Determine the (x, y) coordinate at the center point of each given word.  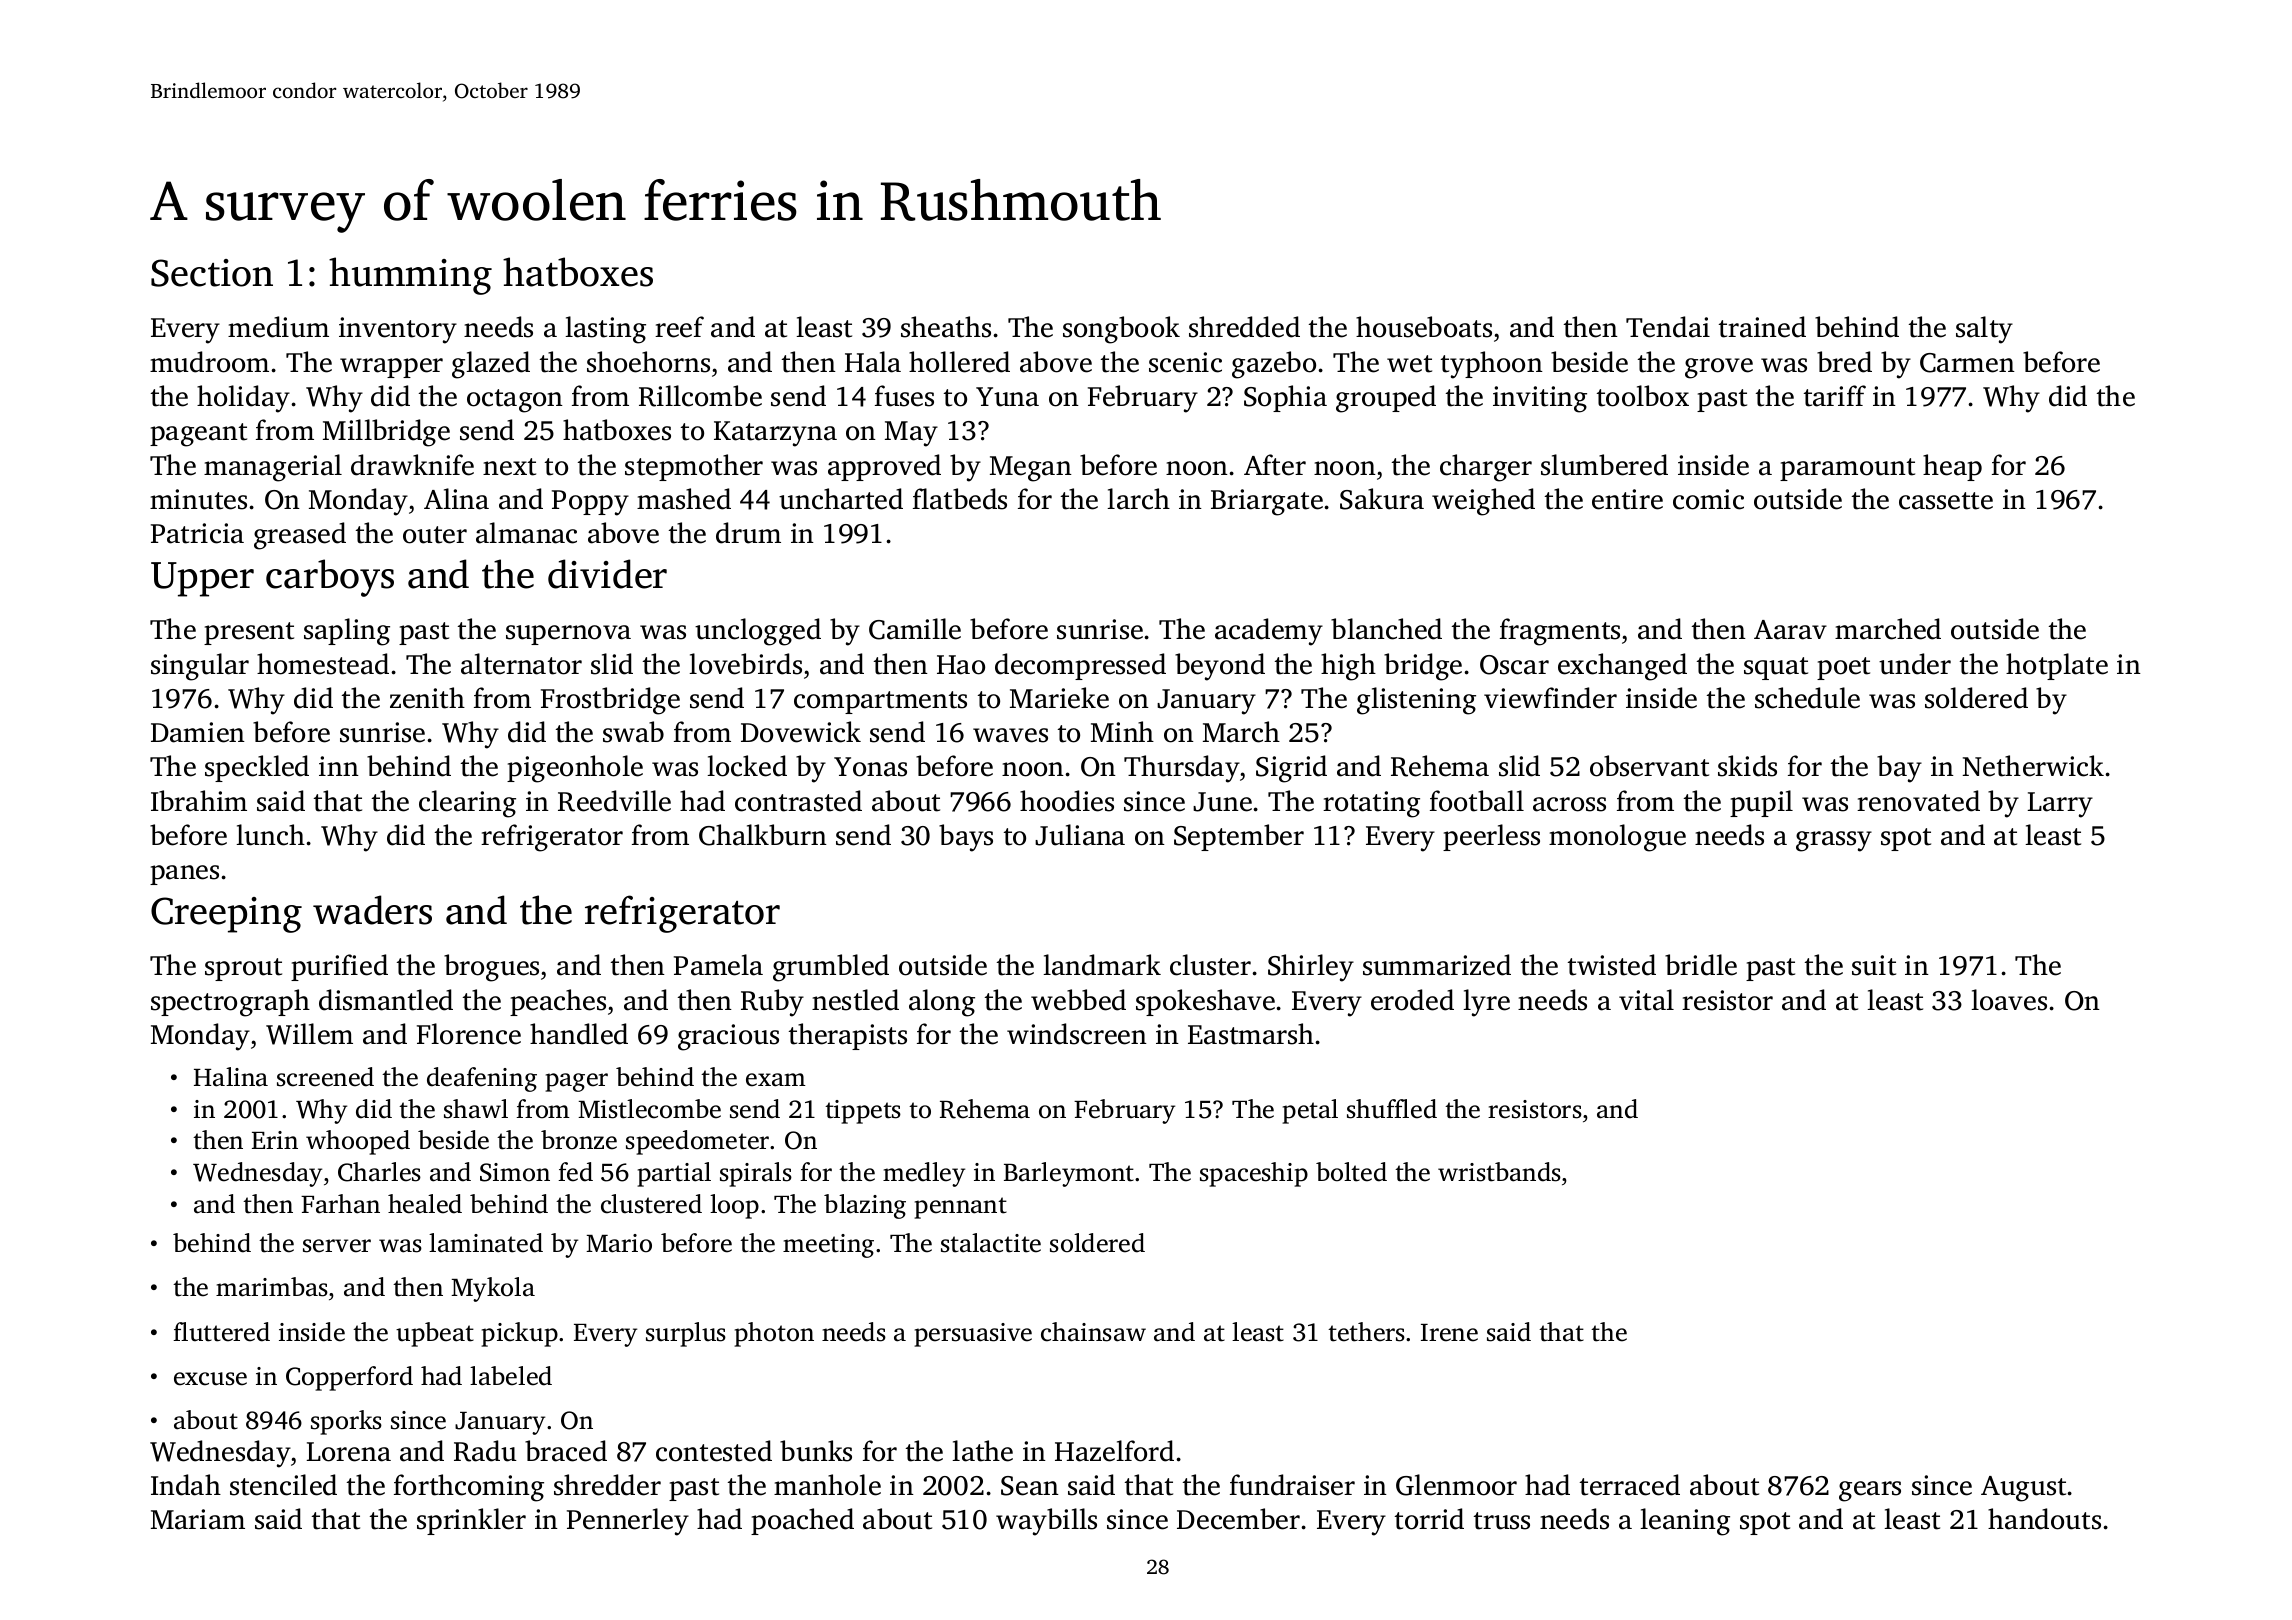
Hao (961, 665)
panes (184, 875)
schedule (1807, 698)
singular (200, 667)
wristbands (1499, 1172)
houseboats (1424, 327)
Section (212, 273)
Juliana (1080, 835)
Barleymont (1069, 1174)
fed (575, 1172)
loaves (2009, 1000)
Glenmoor (1456, 1485)
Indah (186, 1485)
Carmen (1967, 363)
